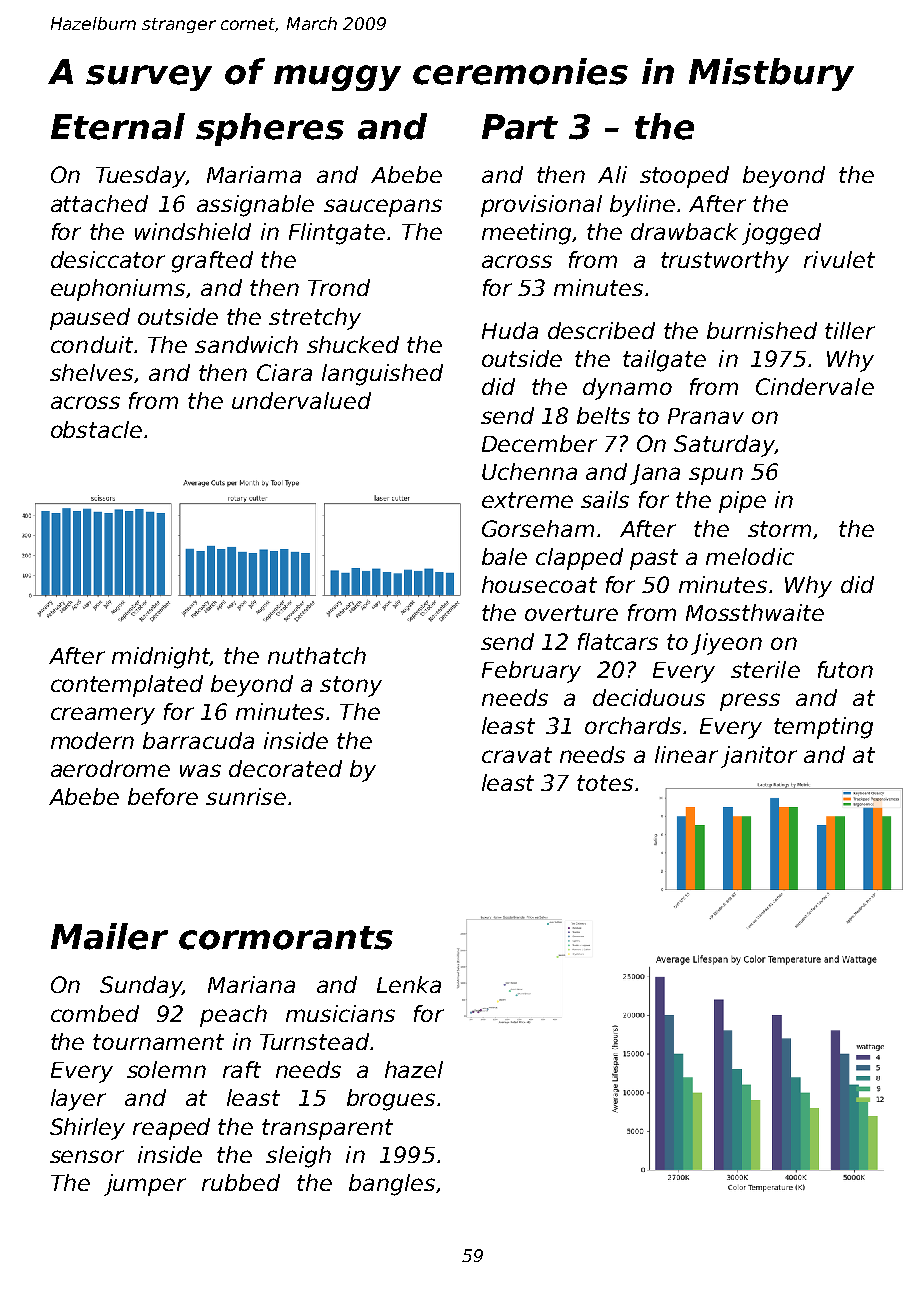  Describe the element at coordinates (118, 126) in the image. I see `Eternal` at that location.
